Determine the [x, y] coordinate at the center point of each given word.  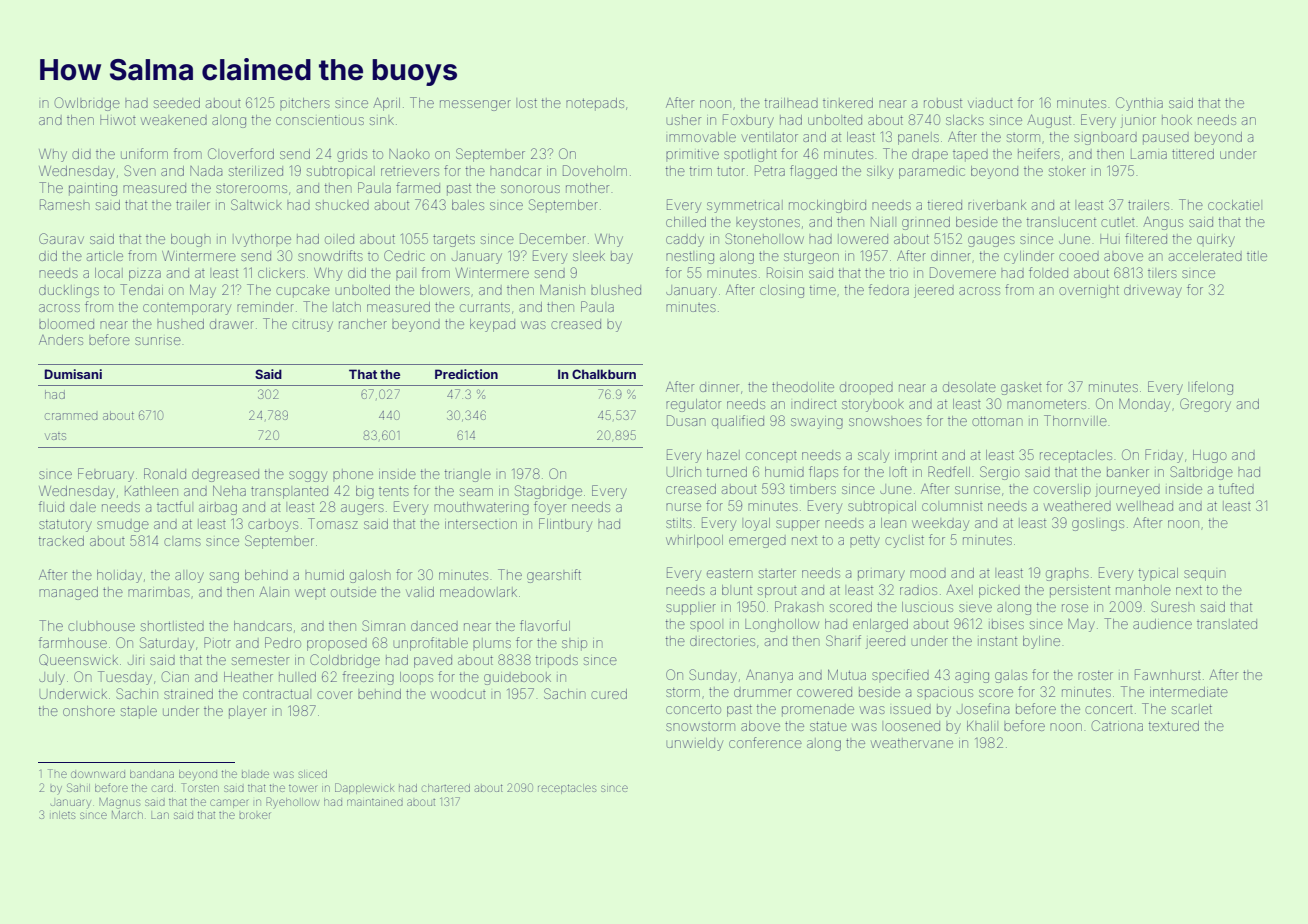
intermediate [1189, 692]
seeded [177, 103]
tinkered [848, 103]
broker [254, 815]
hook [1177, 120]
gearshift [554, 576]
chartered [446, 788]
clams [182, 542]
